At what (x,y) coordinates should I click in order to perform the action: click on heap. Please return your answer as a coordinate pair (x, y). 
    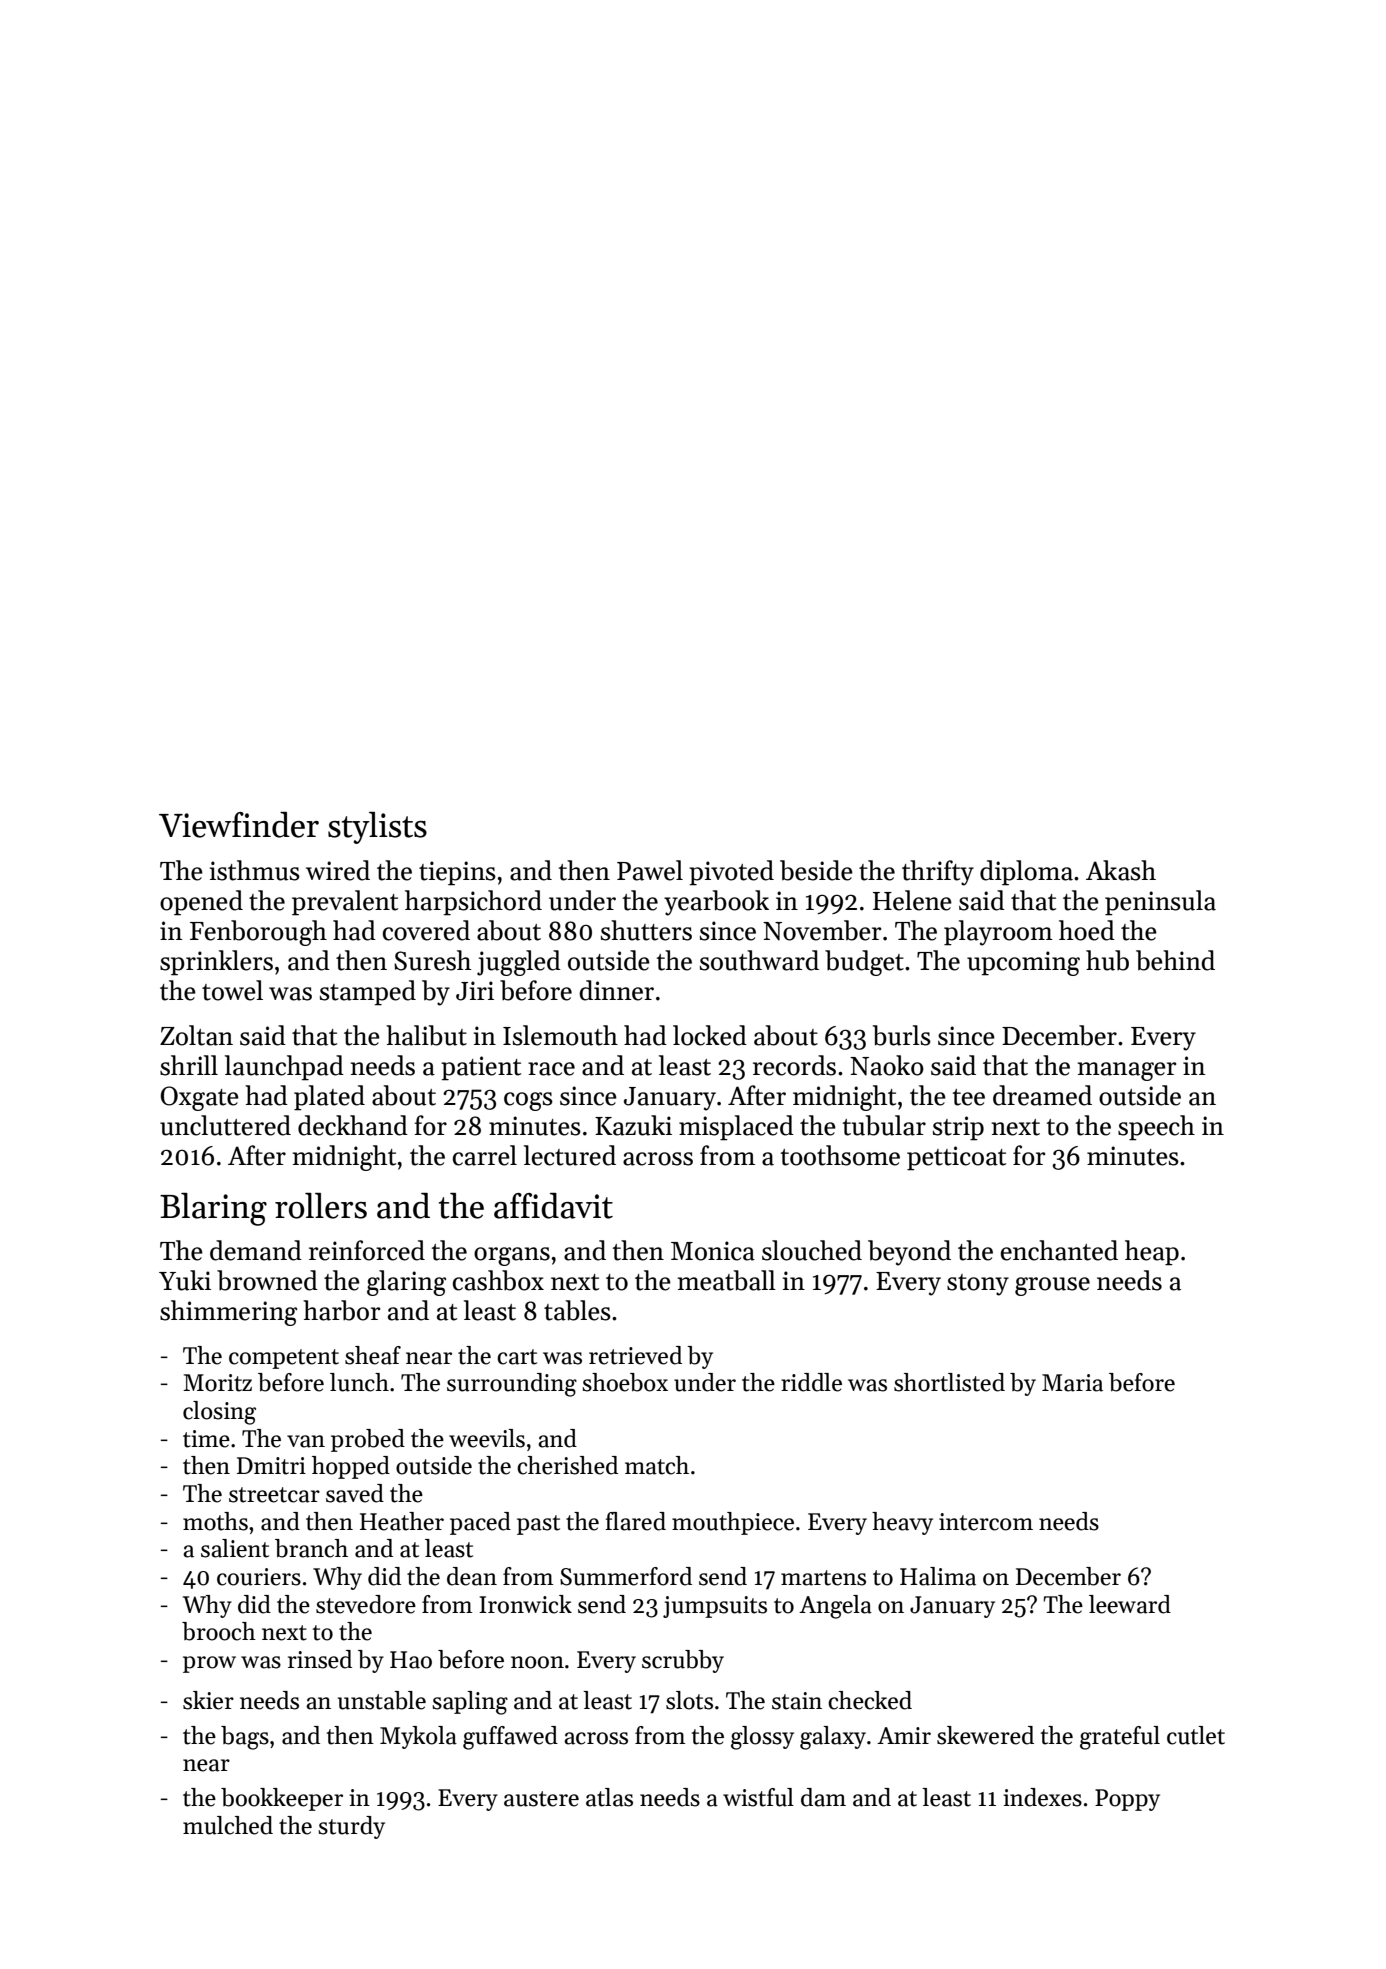
    Looking at the image, I should click on (1152, 1253).
